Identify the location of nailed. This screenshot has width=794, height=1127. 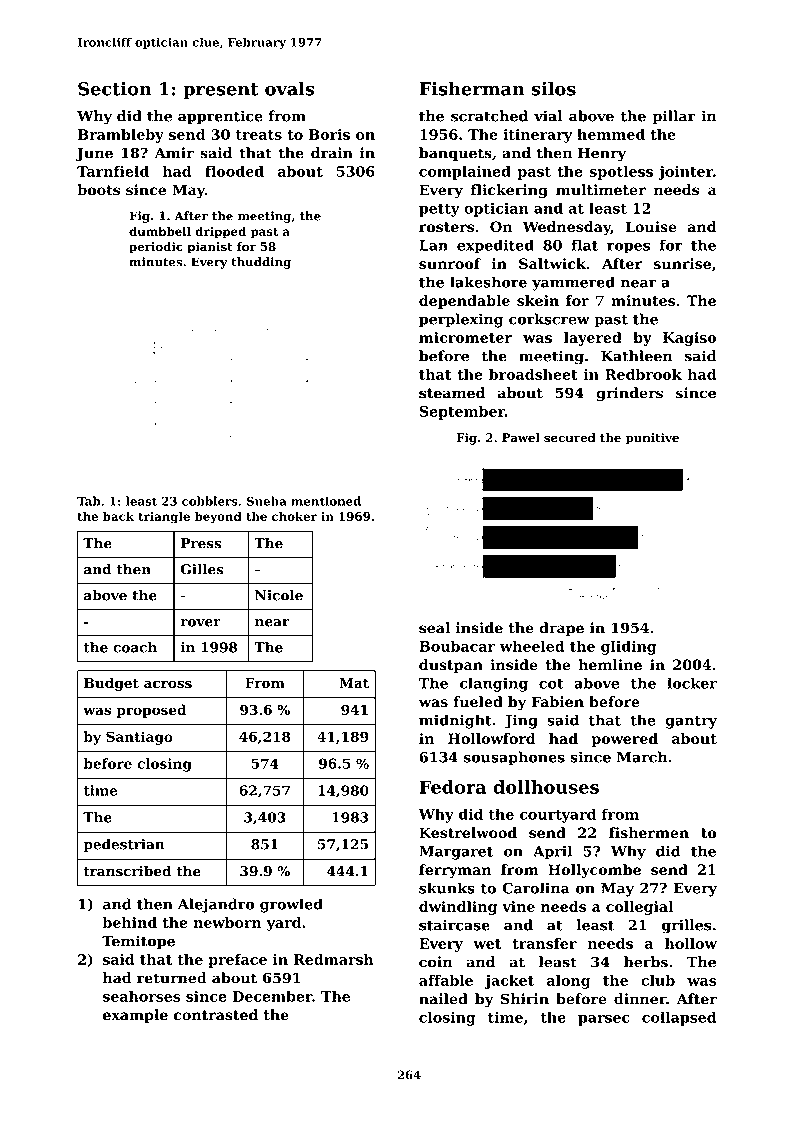
(443, 999).
